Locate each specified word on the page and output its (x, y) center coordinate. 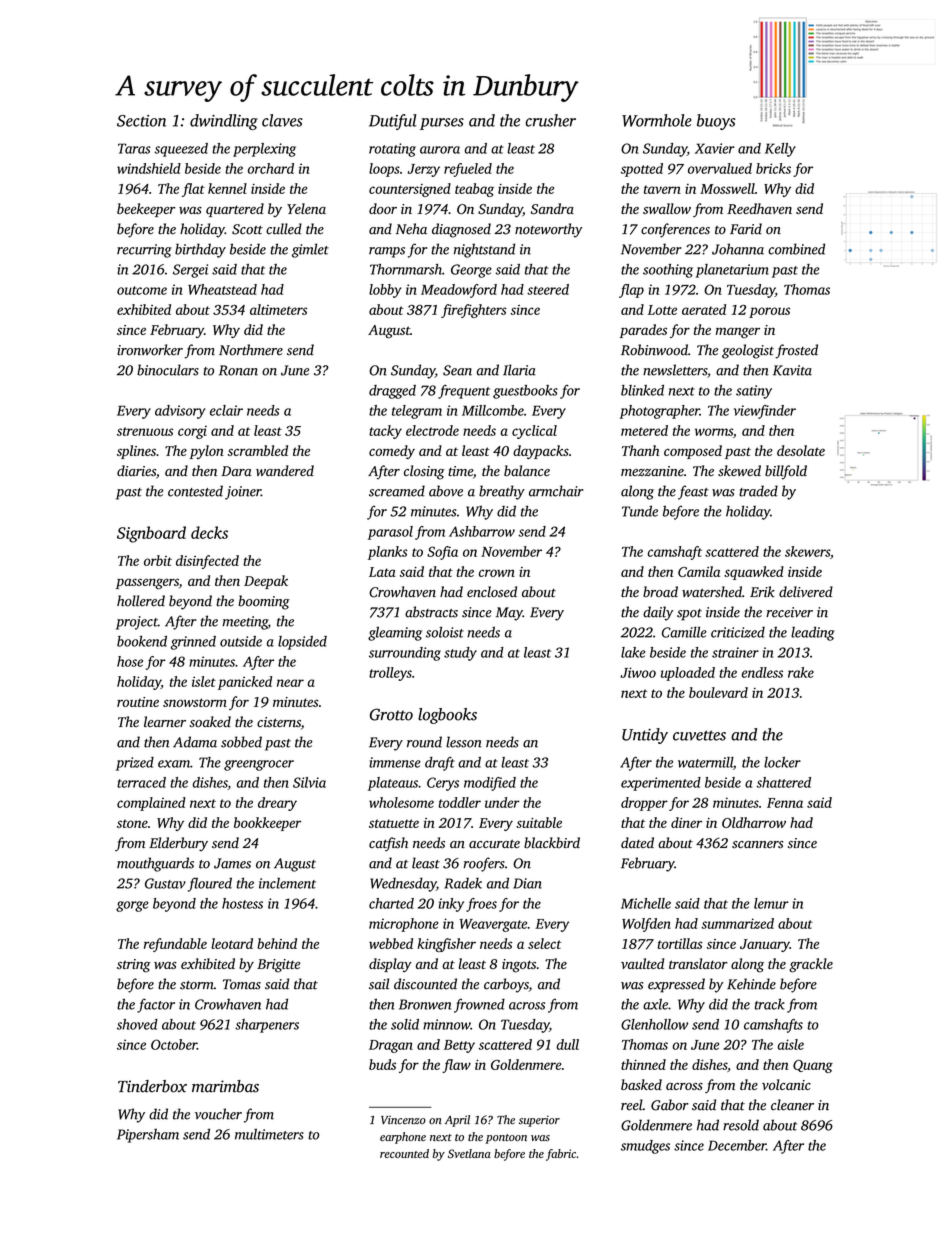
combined (796, 249)
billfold (786, 472)
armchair (556, 491)
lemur (771, 903)
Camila (699, 571)
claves (282, 120)
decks (209, 532)
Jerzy (424, 170)
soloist (445, 632)
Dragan (391, 1046)
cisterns (279, 722)
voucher (218, 1114)
